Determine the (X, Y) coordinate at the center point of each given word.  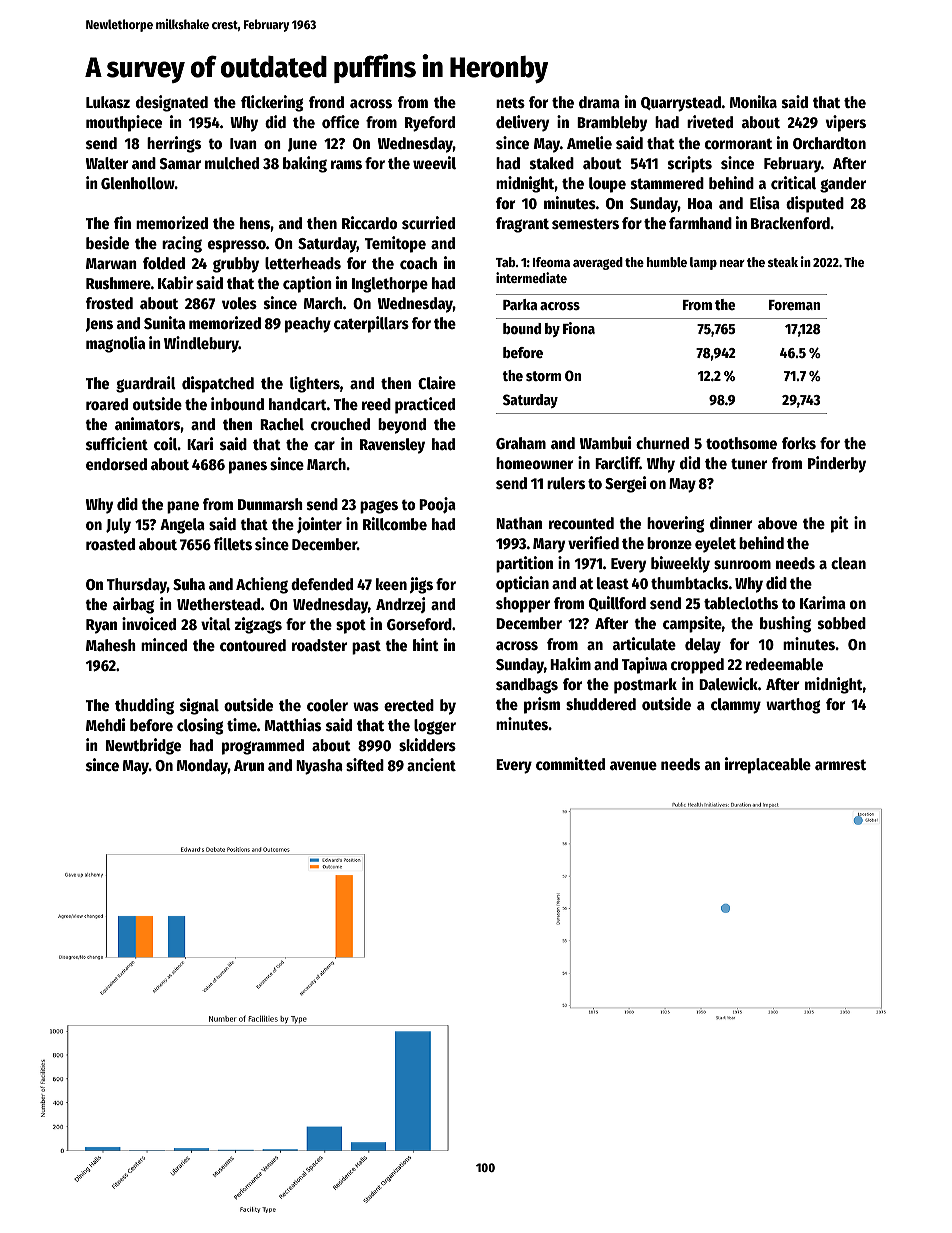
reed (376, 404)
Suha (189, 584)
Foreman (794, 305)
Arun (249, 765)
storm (543, 376)
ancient (431, 765)
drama (599, 102)
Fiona (579, 328)
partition (524, 564)
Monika (753, 101)
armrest (840, 765)
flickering (272, 103)
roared (107, 404)
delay (703, 646)
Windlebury (201, 344)
